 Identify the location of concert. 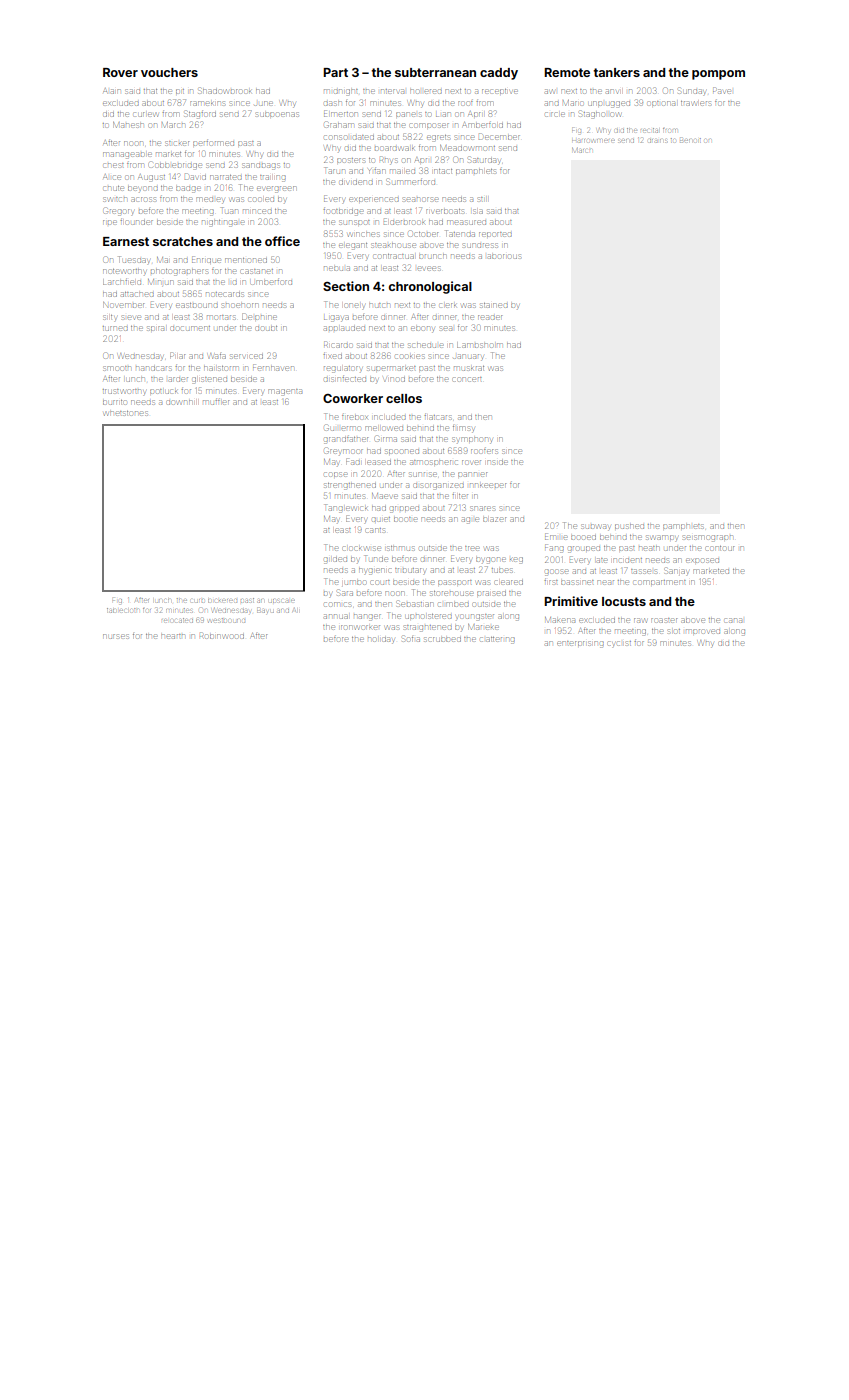
(467, 379).
